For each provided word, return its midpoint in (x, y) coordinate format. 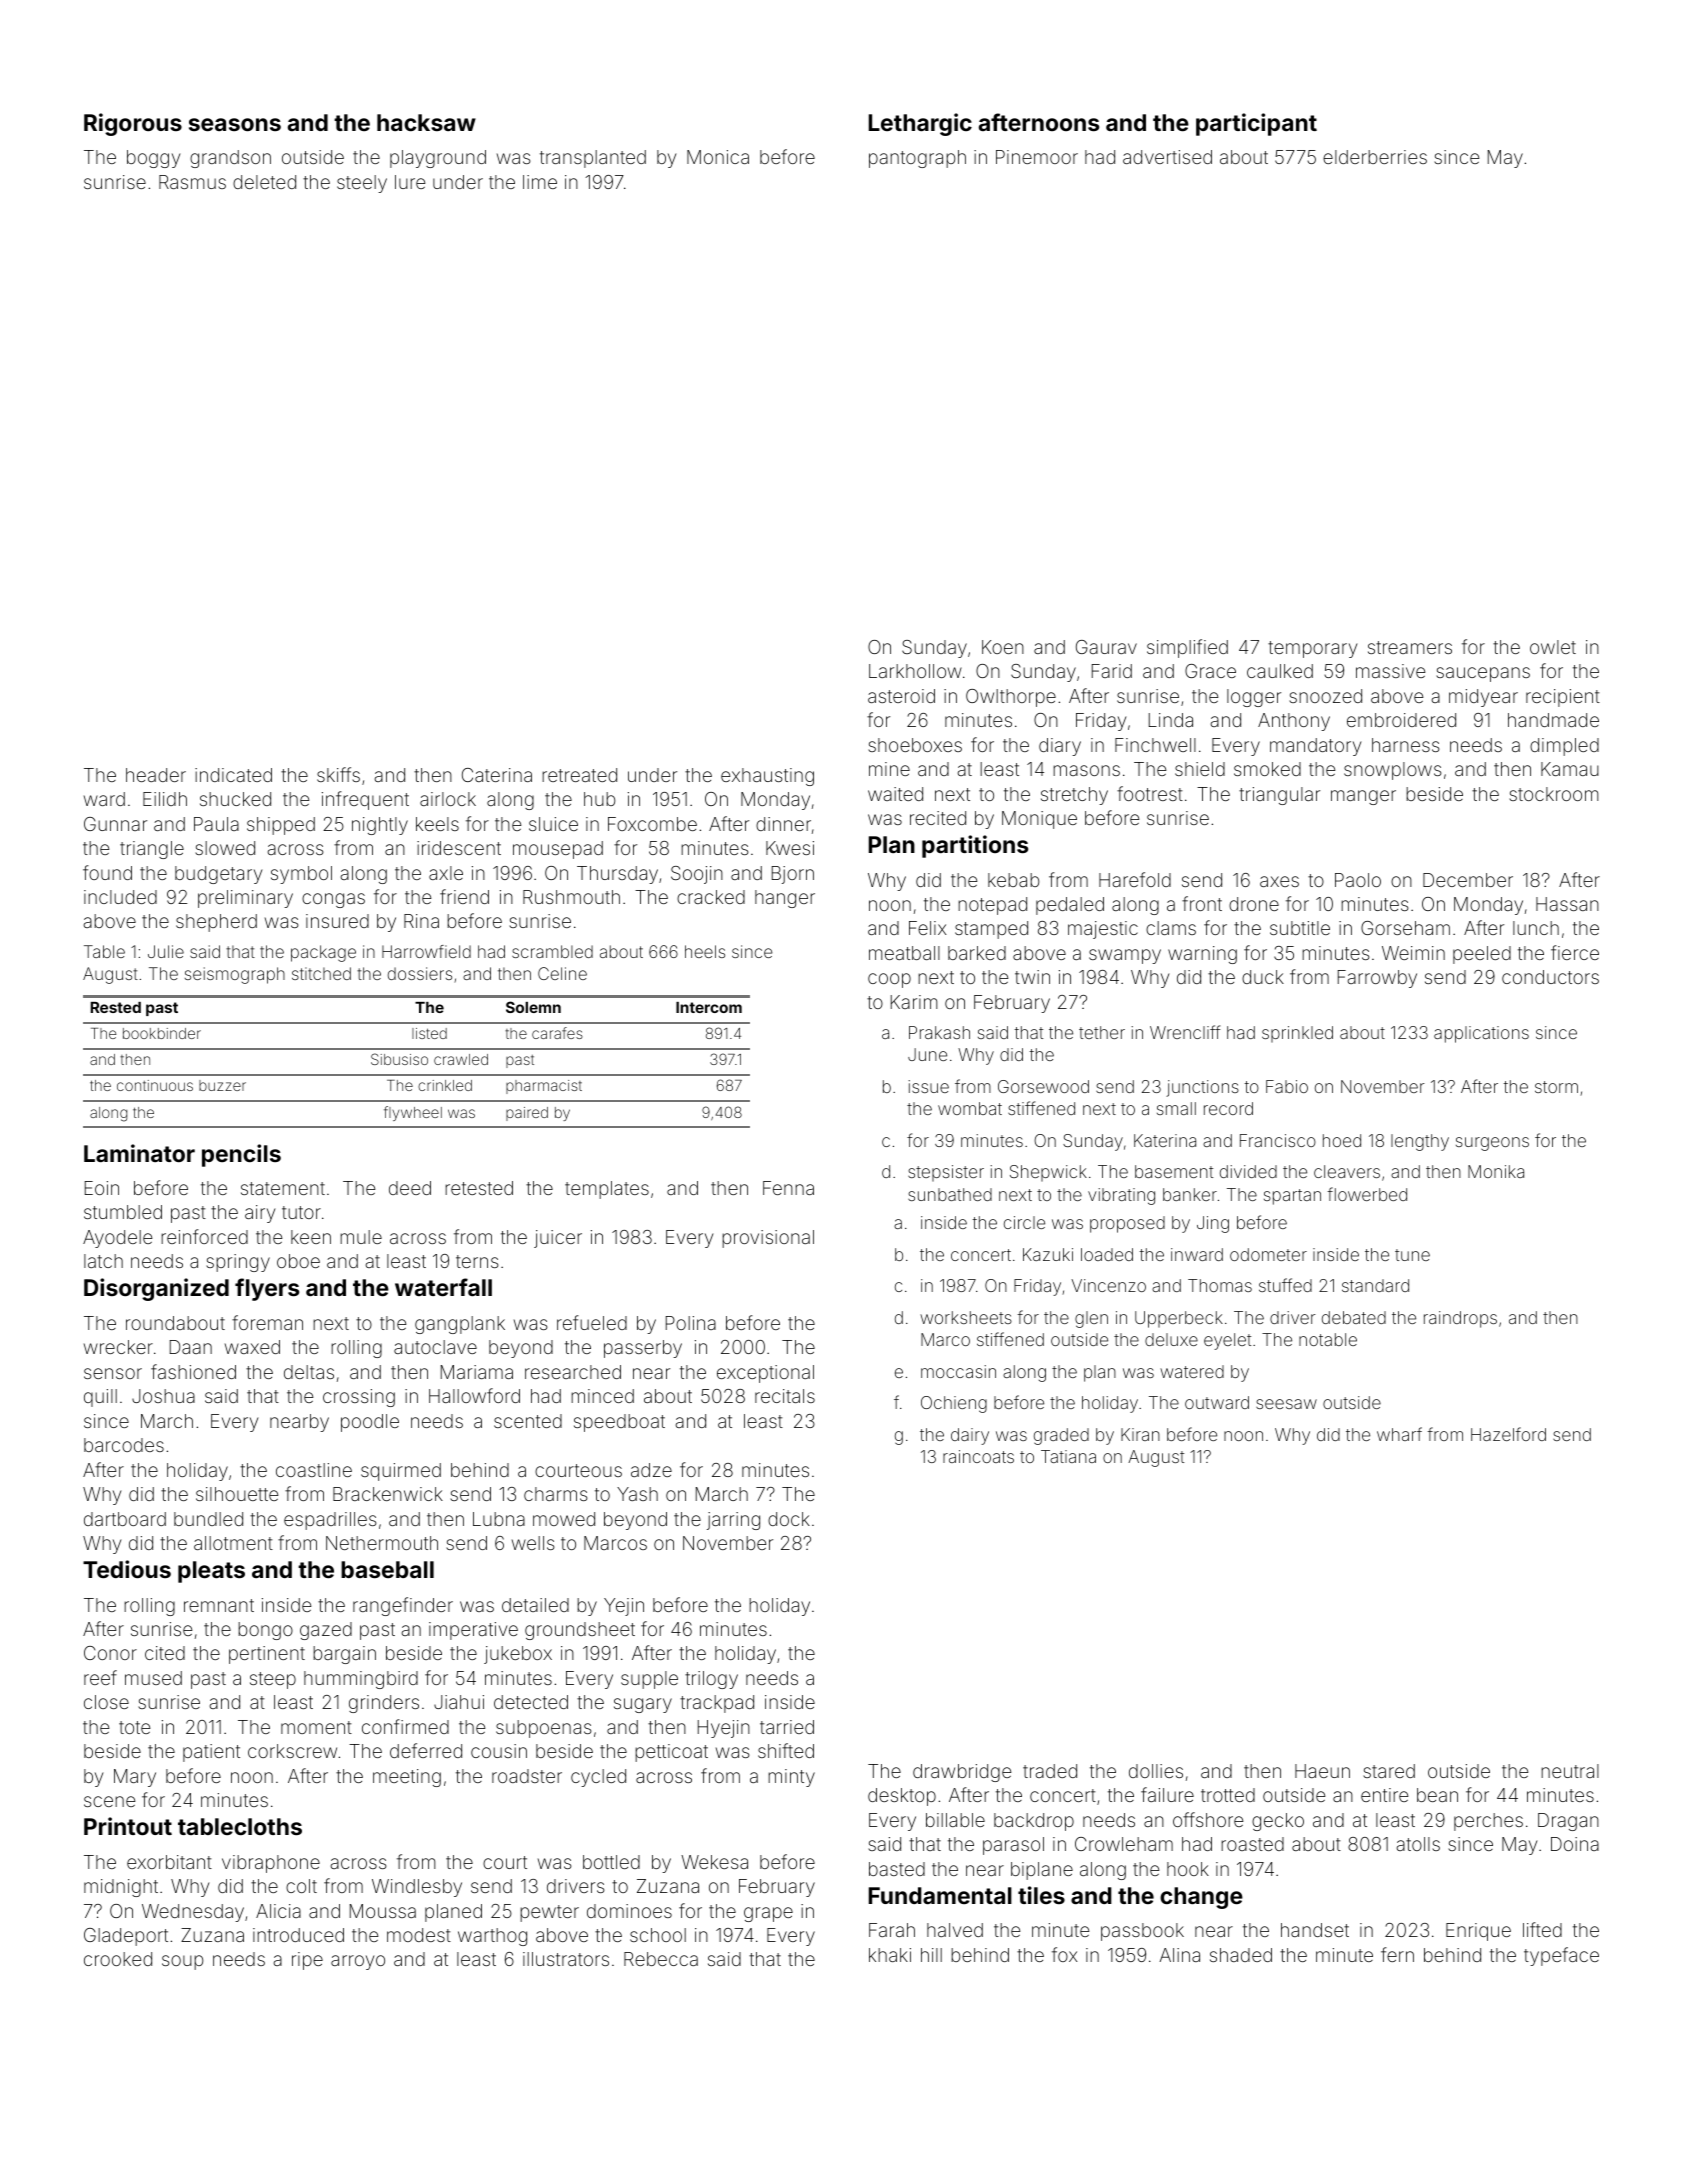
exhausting (767, 777)
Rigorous (133, 124)
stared (1389, 1771)
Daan (191, 1347)
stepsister (946, 1173)
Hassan (1567, 904)
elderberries (1375, 157)
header (156, 775)
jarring (733, 1521)
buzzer (222, 1085)
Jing (1213, 1224)
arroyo (358, 1962)
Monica (718, 157)
